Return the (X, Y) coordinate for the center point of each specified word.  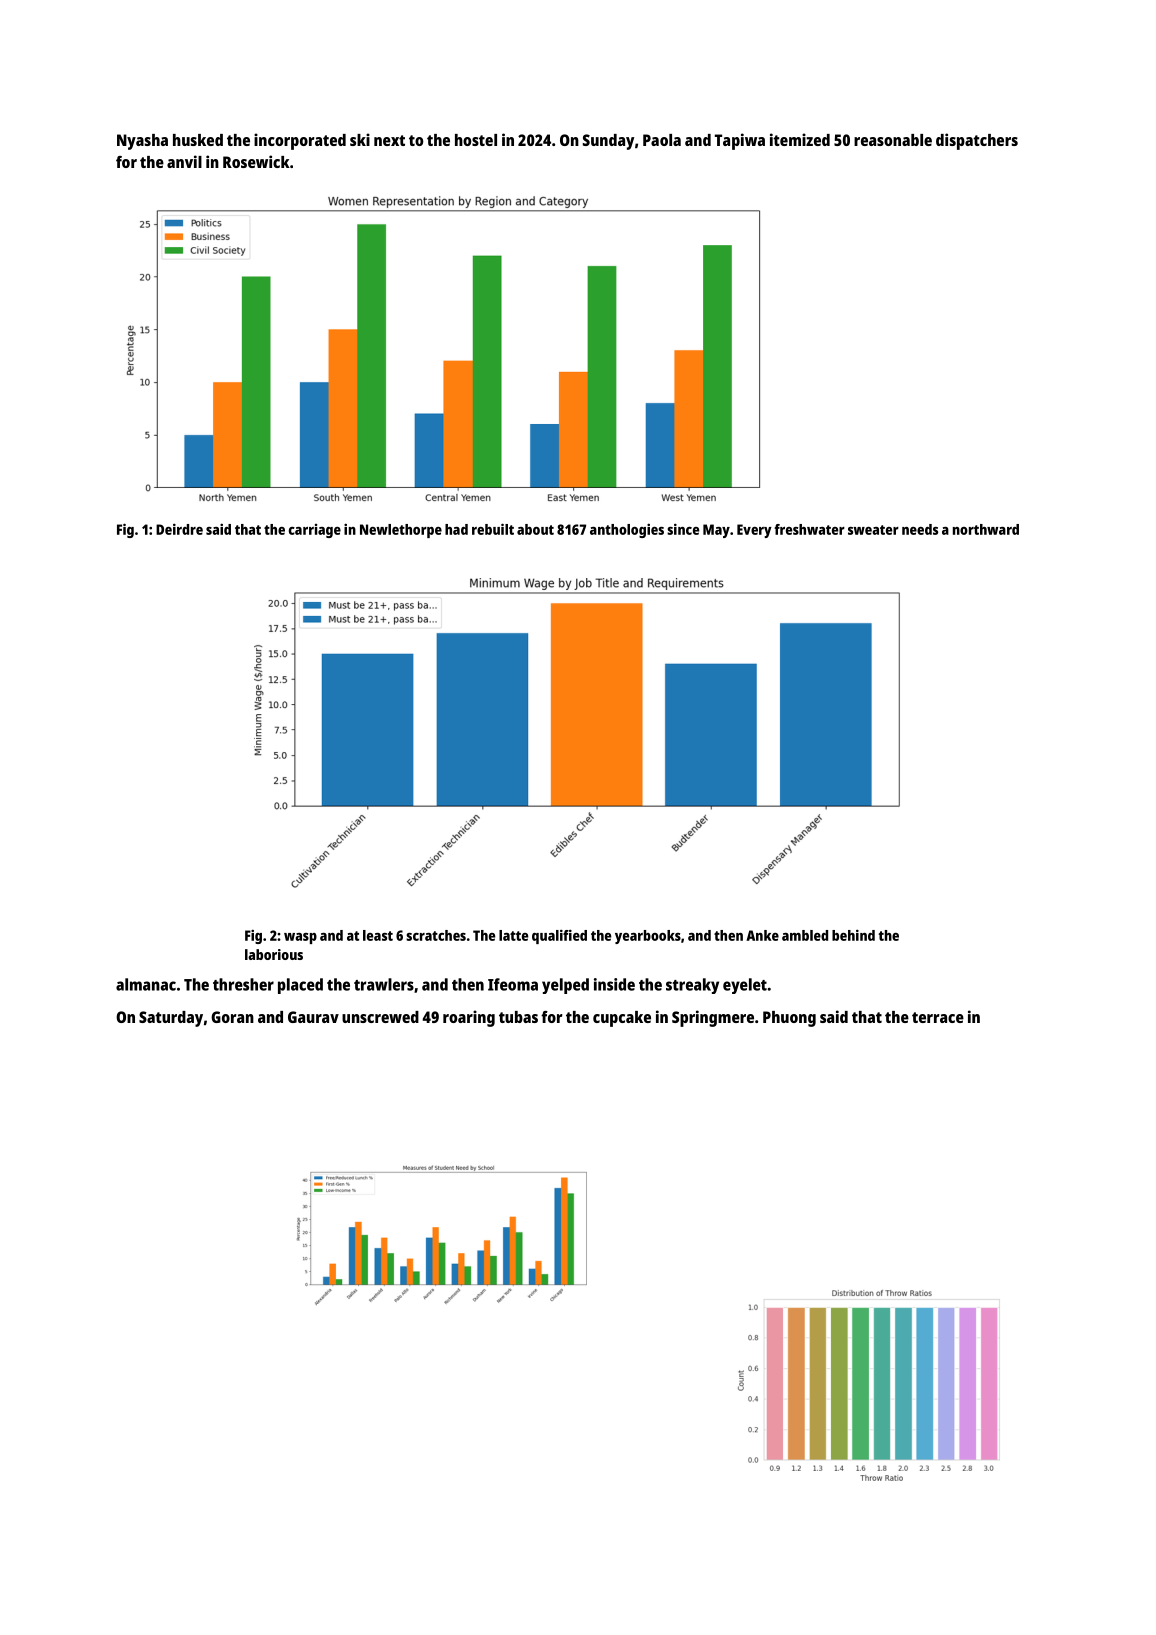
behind (853, 935)
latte (513, 935)
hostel (476, 140)
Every (754, 531)
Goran (232, 1017)
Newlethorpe (401, 531)
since (683, 529)
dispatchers (977, 141)
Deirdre (179, 529)
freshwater (809, 529)
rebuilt (493, 529)
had (456, 529)
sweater (873, 530)
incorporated (300, 141)
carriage (315, 531)
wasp (300, 938)
